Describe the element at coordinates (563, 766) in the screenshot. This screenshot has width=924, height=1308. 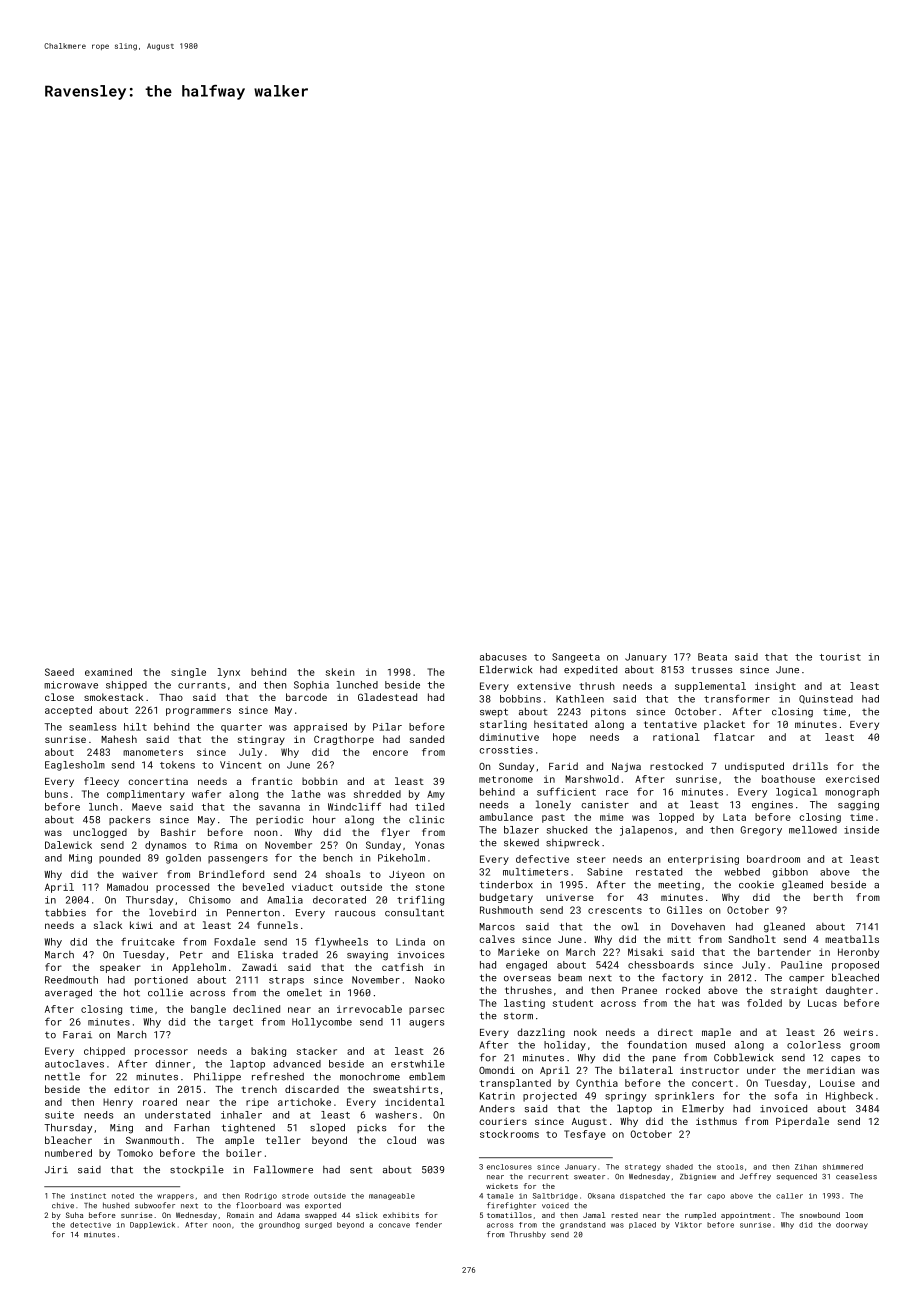
I see `Farid` at that location.
